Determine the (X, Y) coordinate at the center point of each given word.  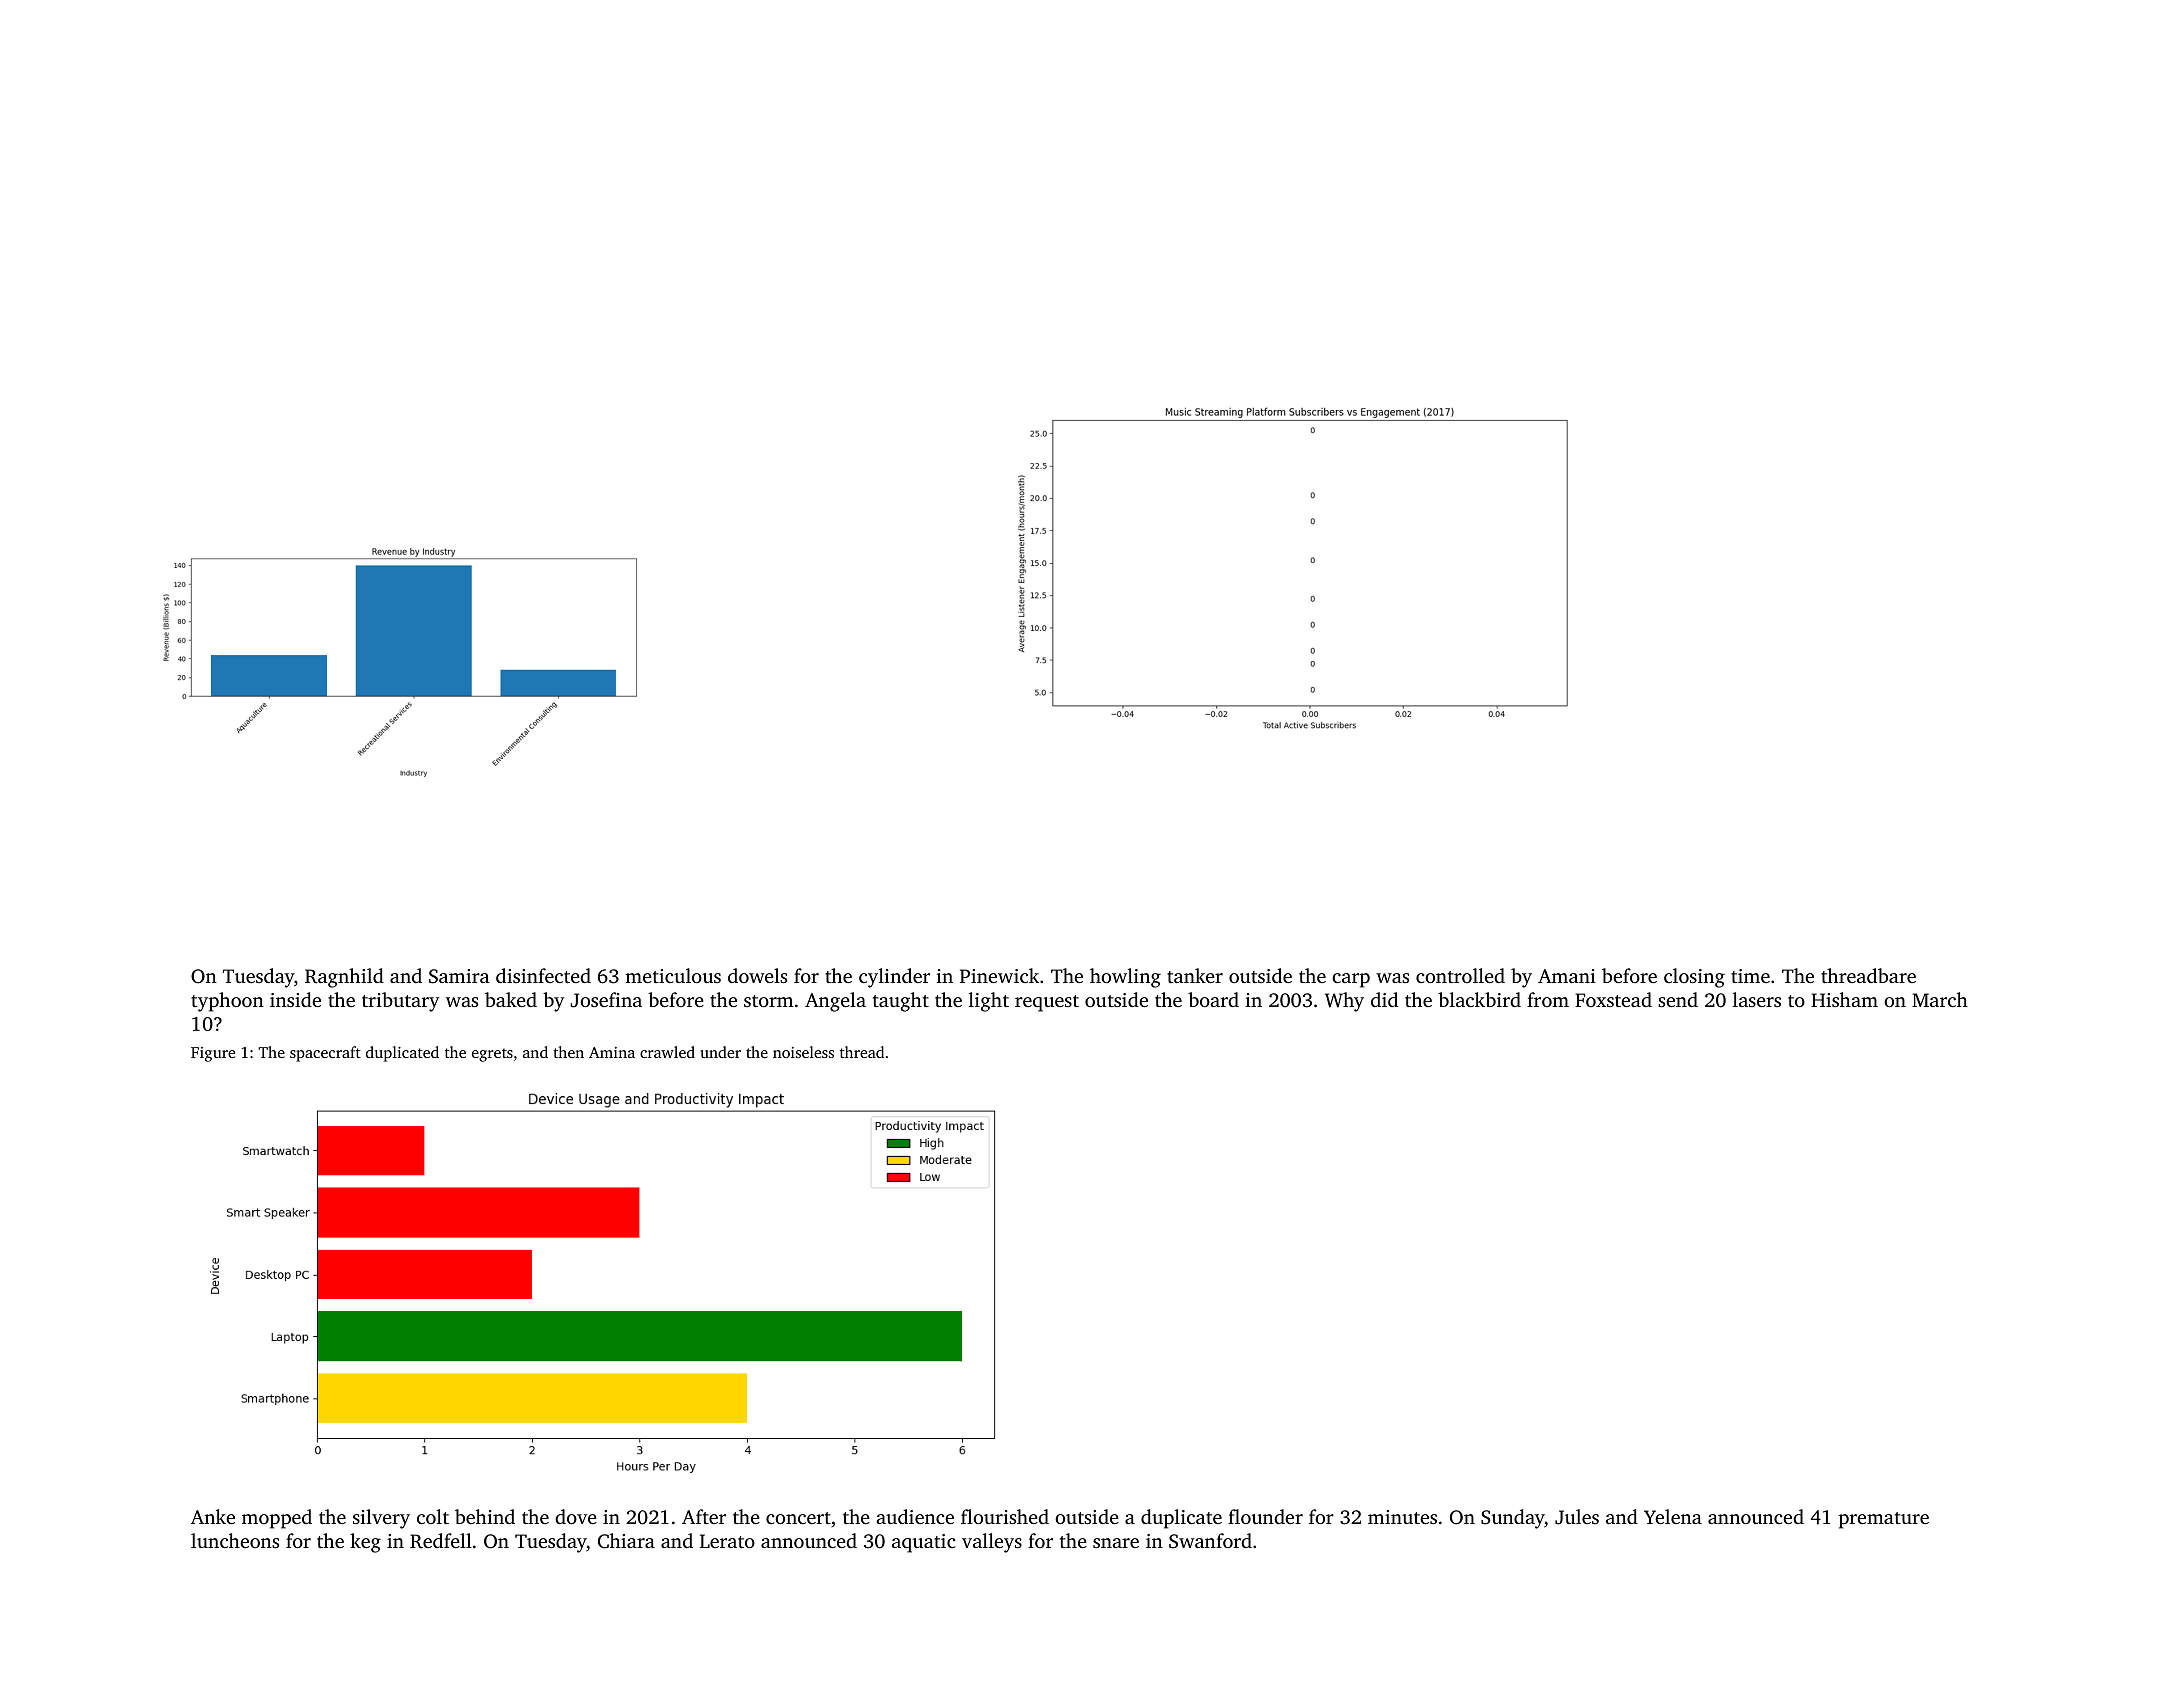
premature (1884, 1520)
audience (915, 1516)
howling (1125, 978)
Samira (459, 976)
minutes (1402, 1517)
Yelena (1673, 1516)
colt (433, 1516)
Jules (1577, 1517)
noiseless (803, 1052)
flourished (1005, 1516)
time (1750, 976)
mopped (277, 1519)
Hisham (1844, 999)
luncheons (235, 1540)
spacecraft (325, 1054)
